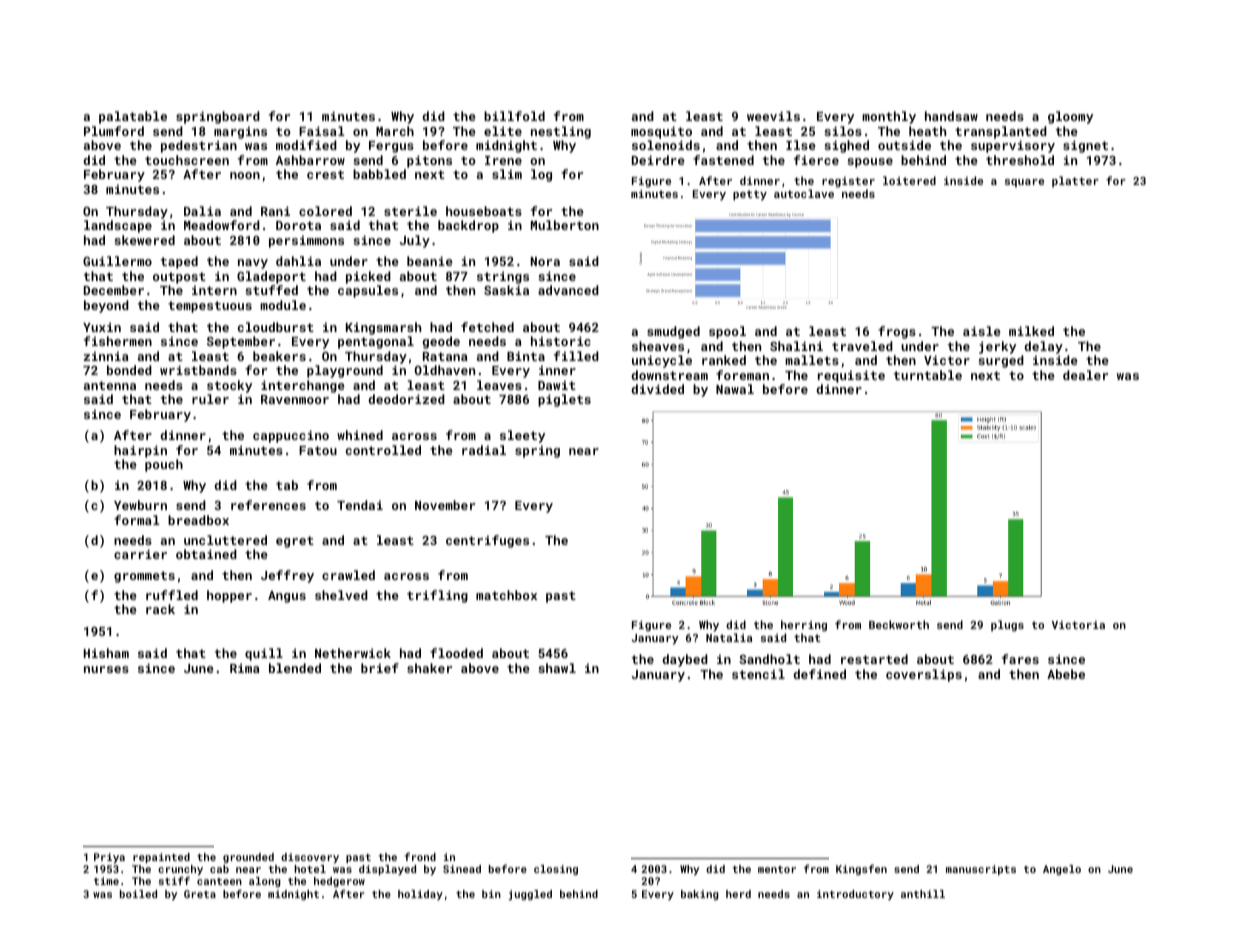  Describe the element at coordinates (565, 225) in the screenshot. I see `Mulberton` at that location.
